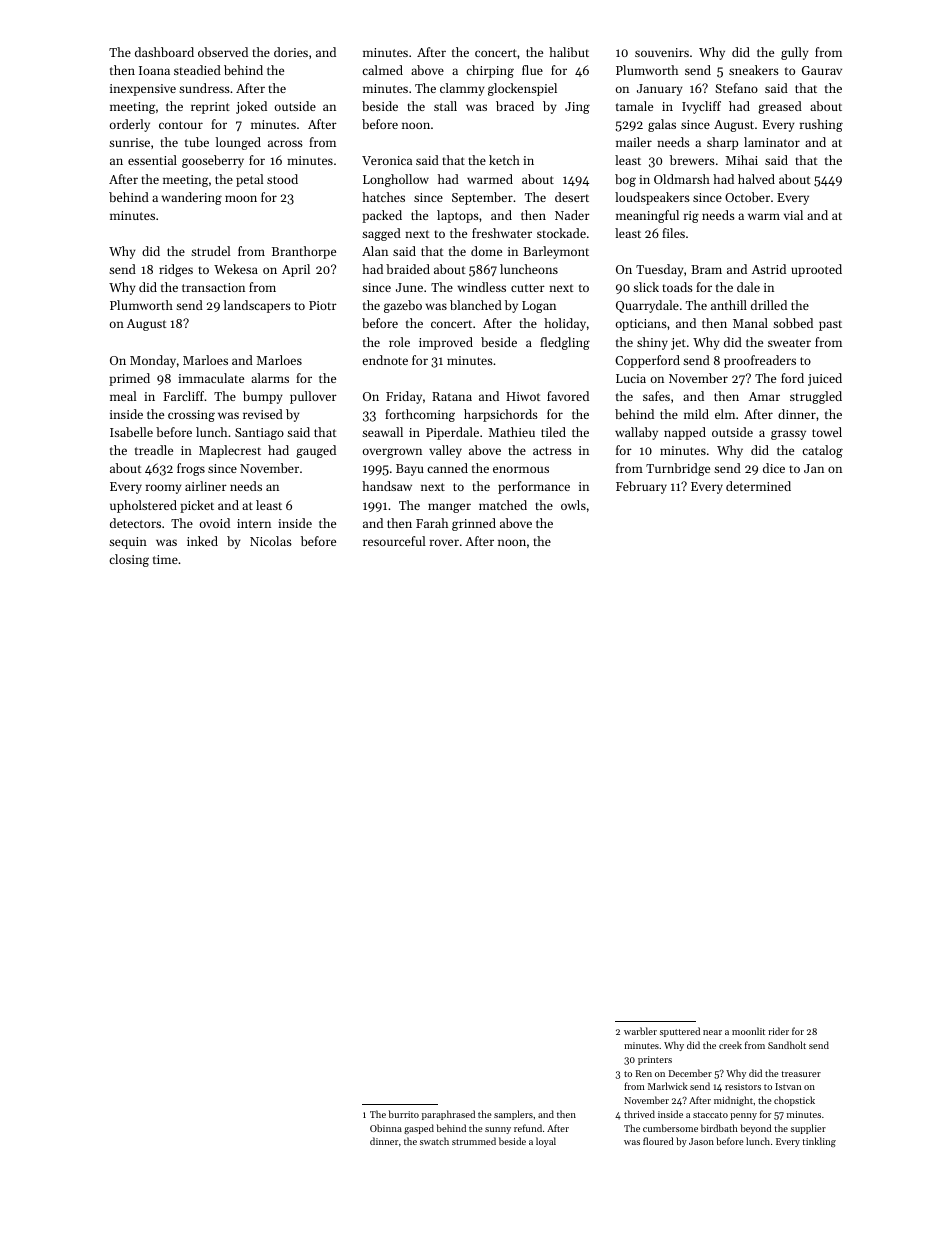  Describe the element at coordinates (291, 52) in the page. I see `dories` at that location.
